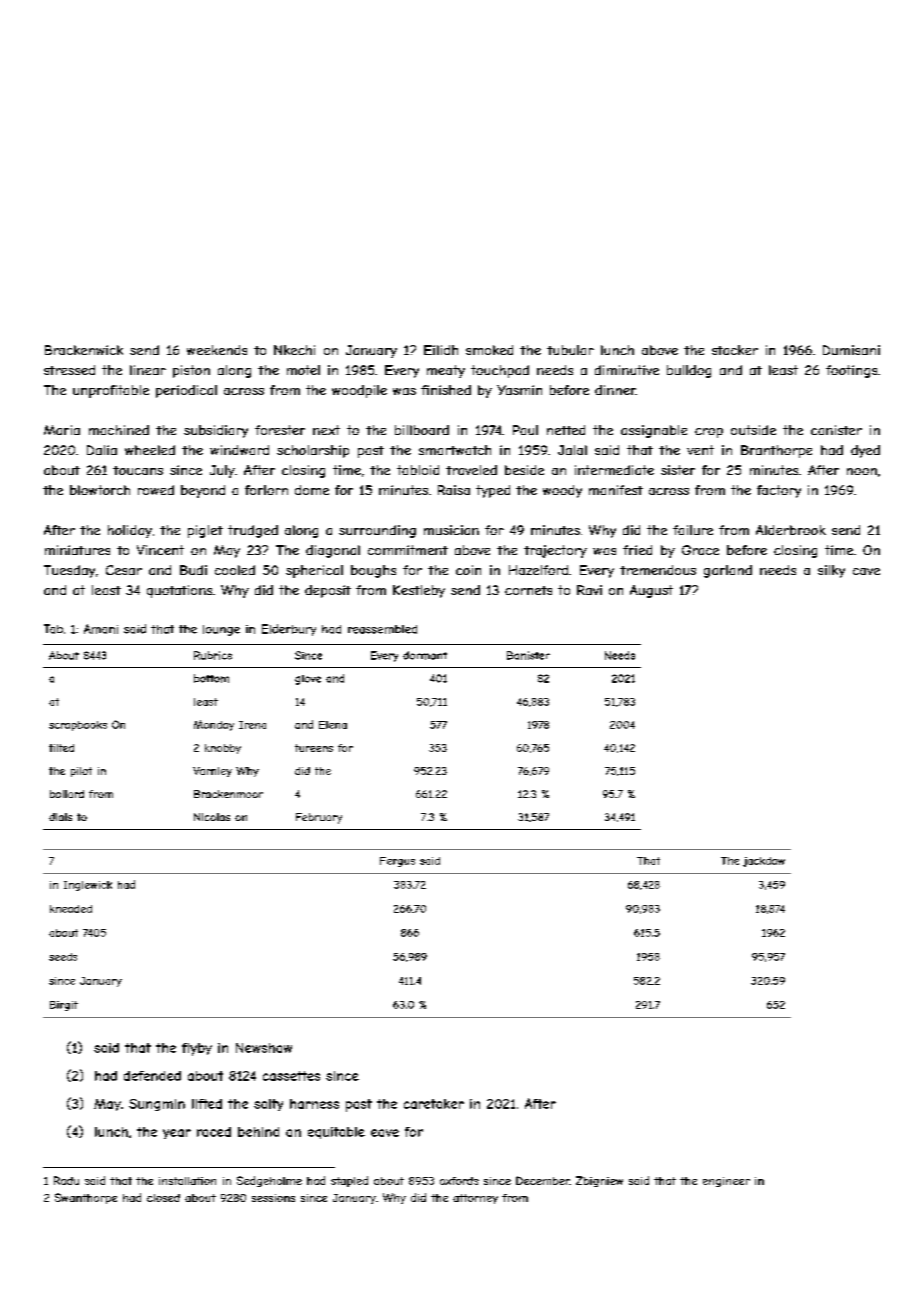 The height and width of the screenshot is (1308, 924). What do you see at coordinates (678, 470) in the screenshot?
I see `sister` at bounding box center [678, 470].
